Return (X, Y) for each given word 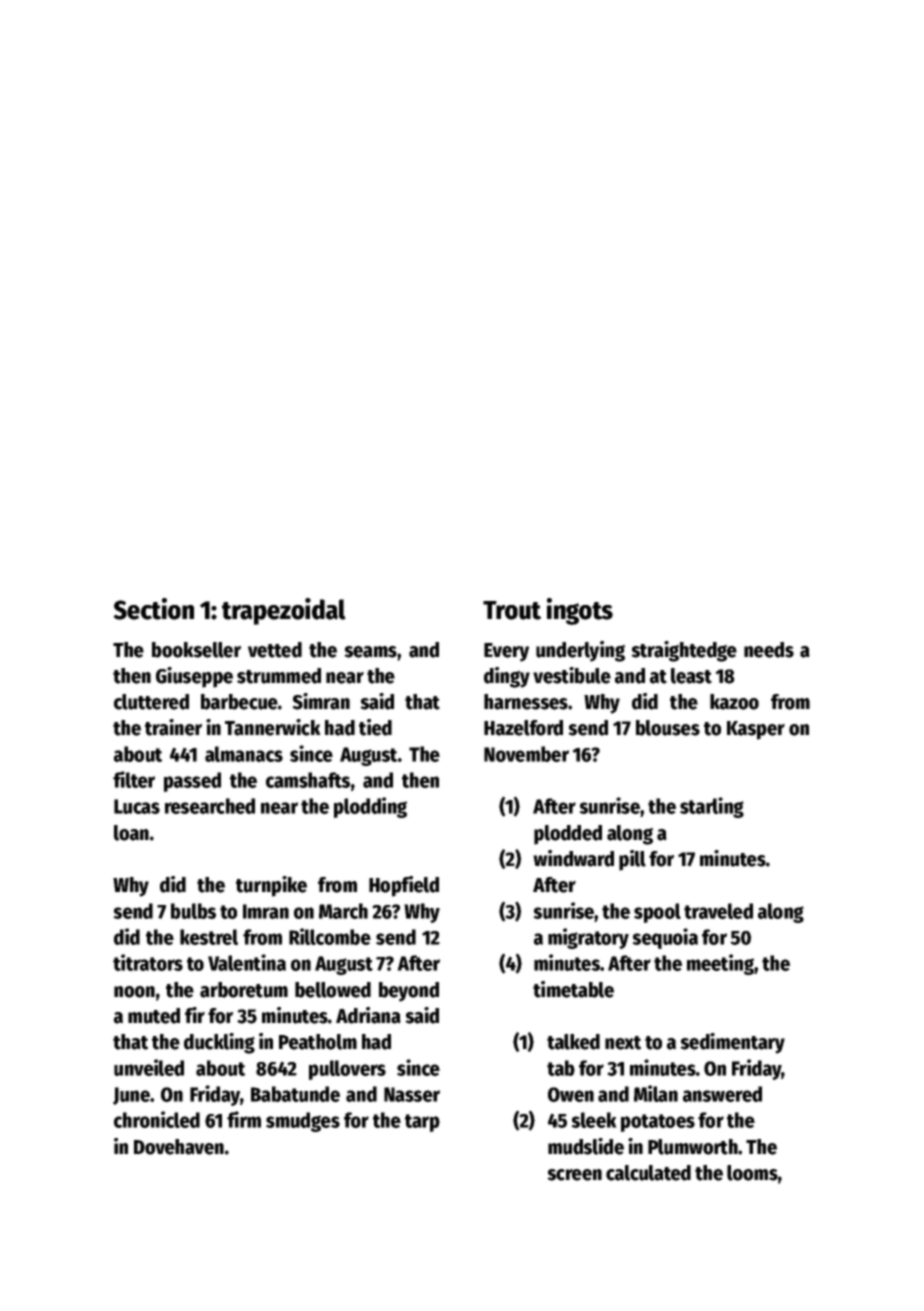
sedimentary (732, 1043)
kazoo (734, 702)
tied (375, 727)
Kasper (756, 730)
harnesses (526, 702)
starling (712, 807)
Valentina (247, 962)
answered (722, 1094)
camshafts (308, 780)
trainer (173, 727)
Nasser (412, 1094)
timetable (573, 989)
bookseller (196, 650)
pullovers (347, 1070)
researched (210, 806)
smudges (303, 1122)
